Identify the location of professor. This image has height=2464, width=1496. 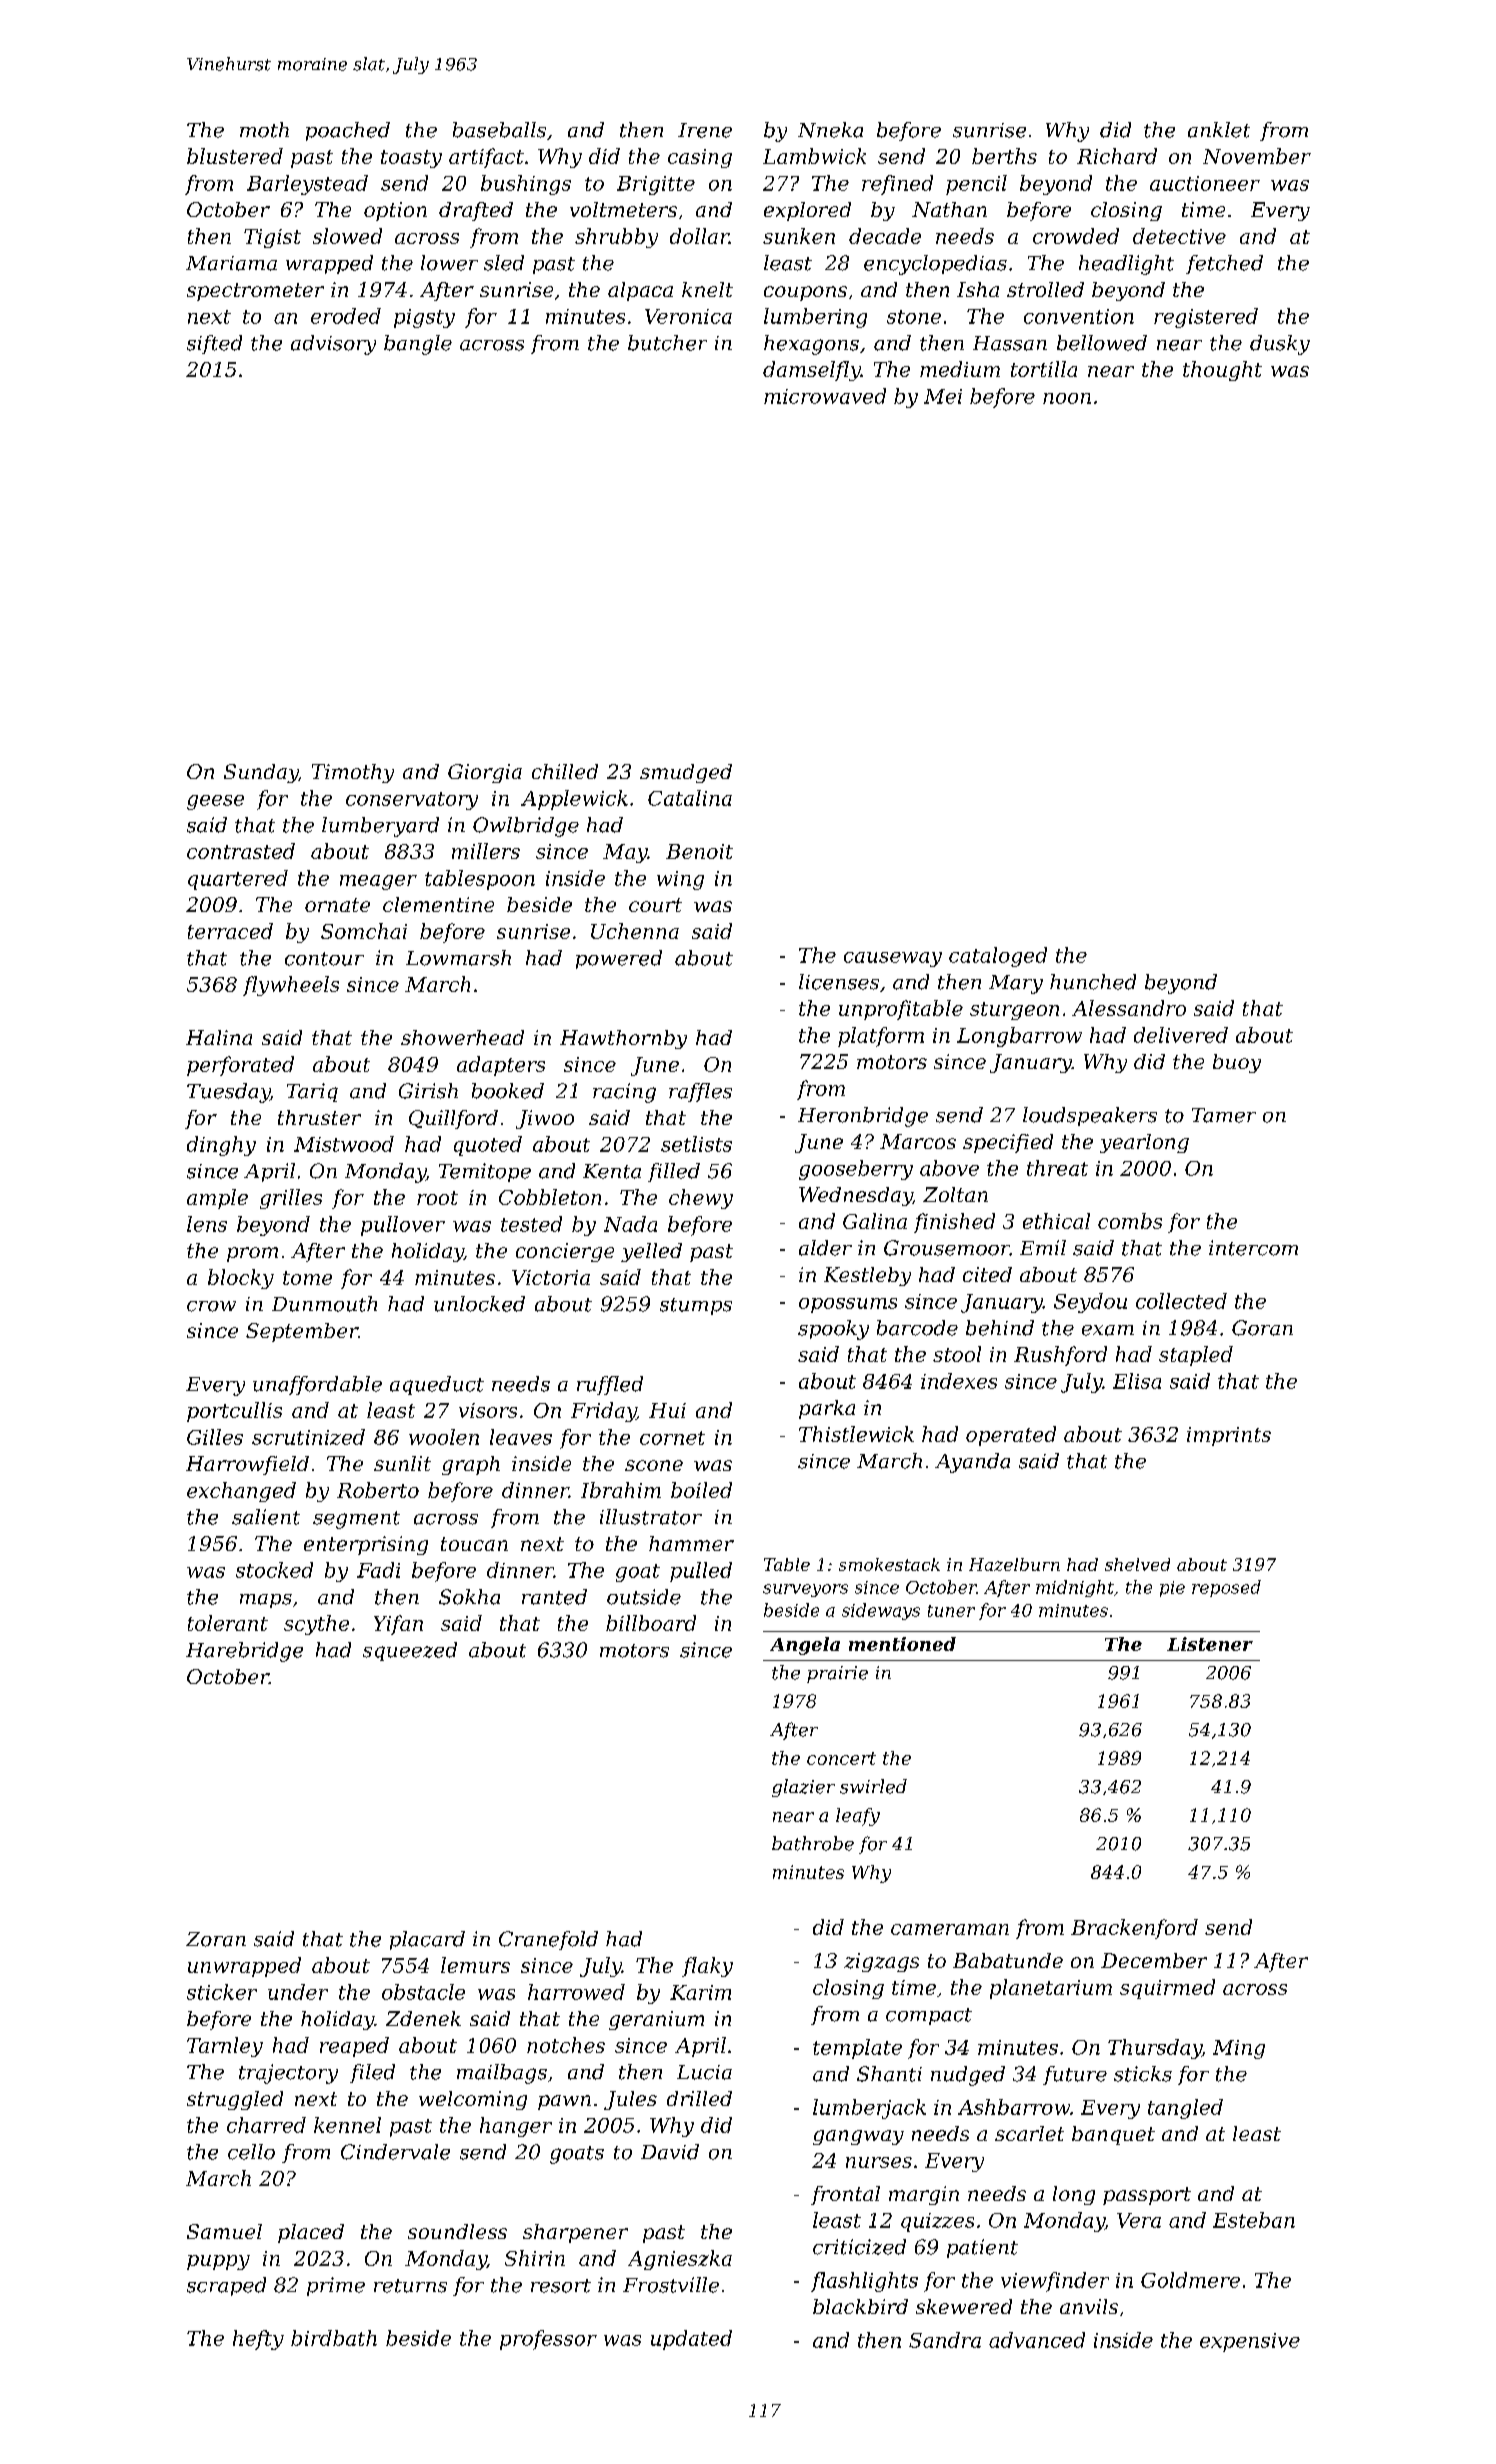
(548, 2340).
